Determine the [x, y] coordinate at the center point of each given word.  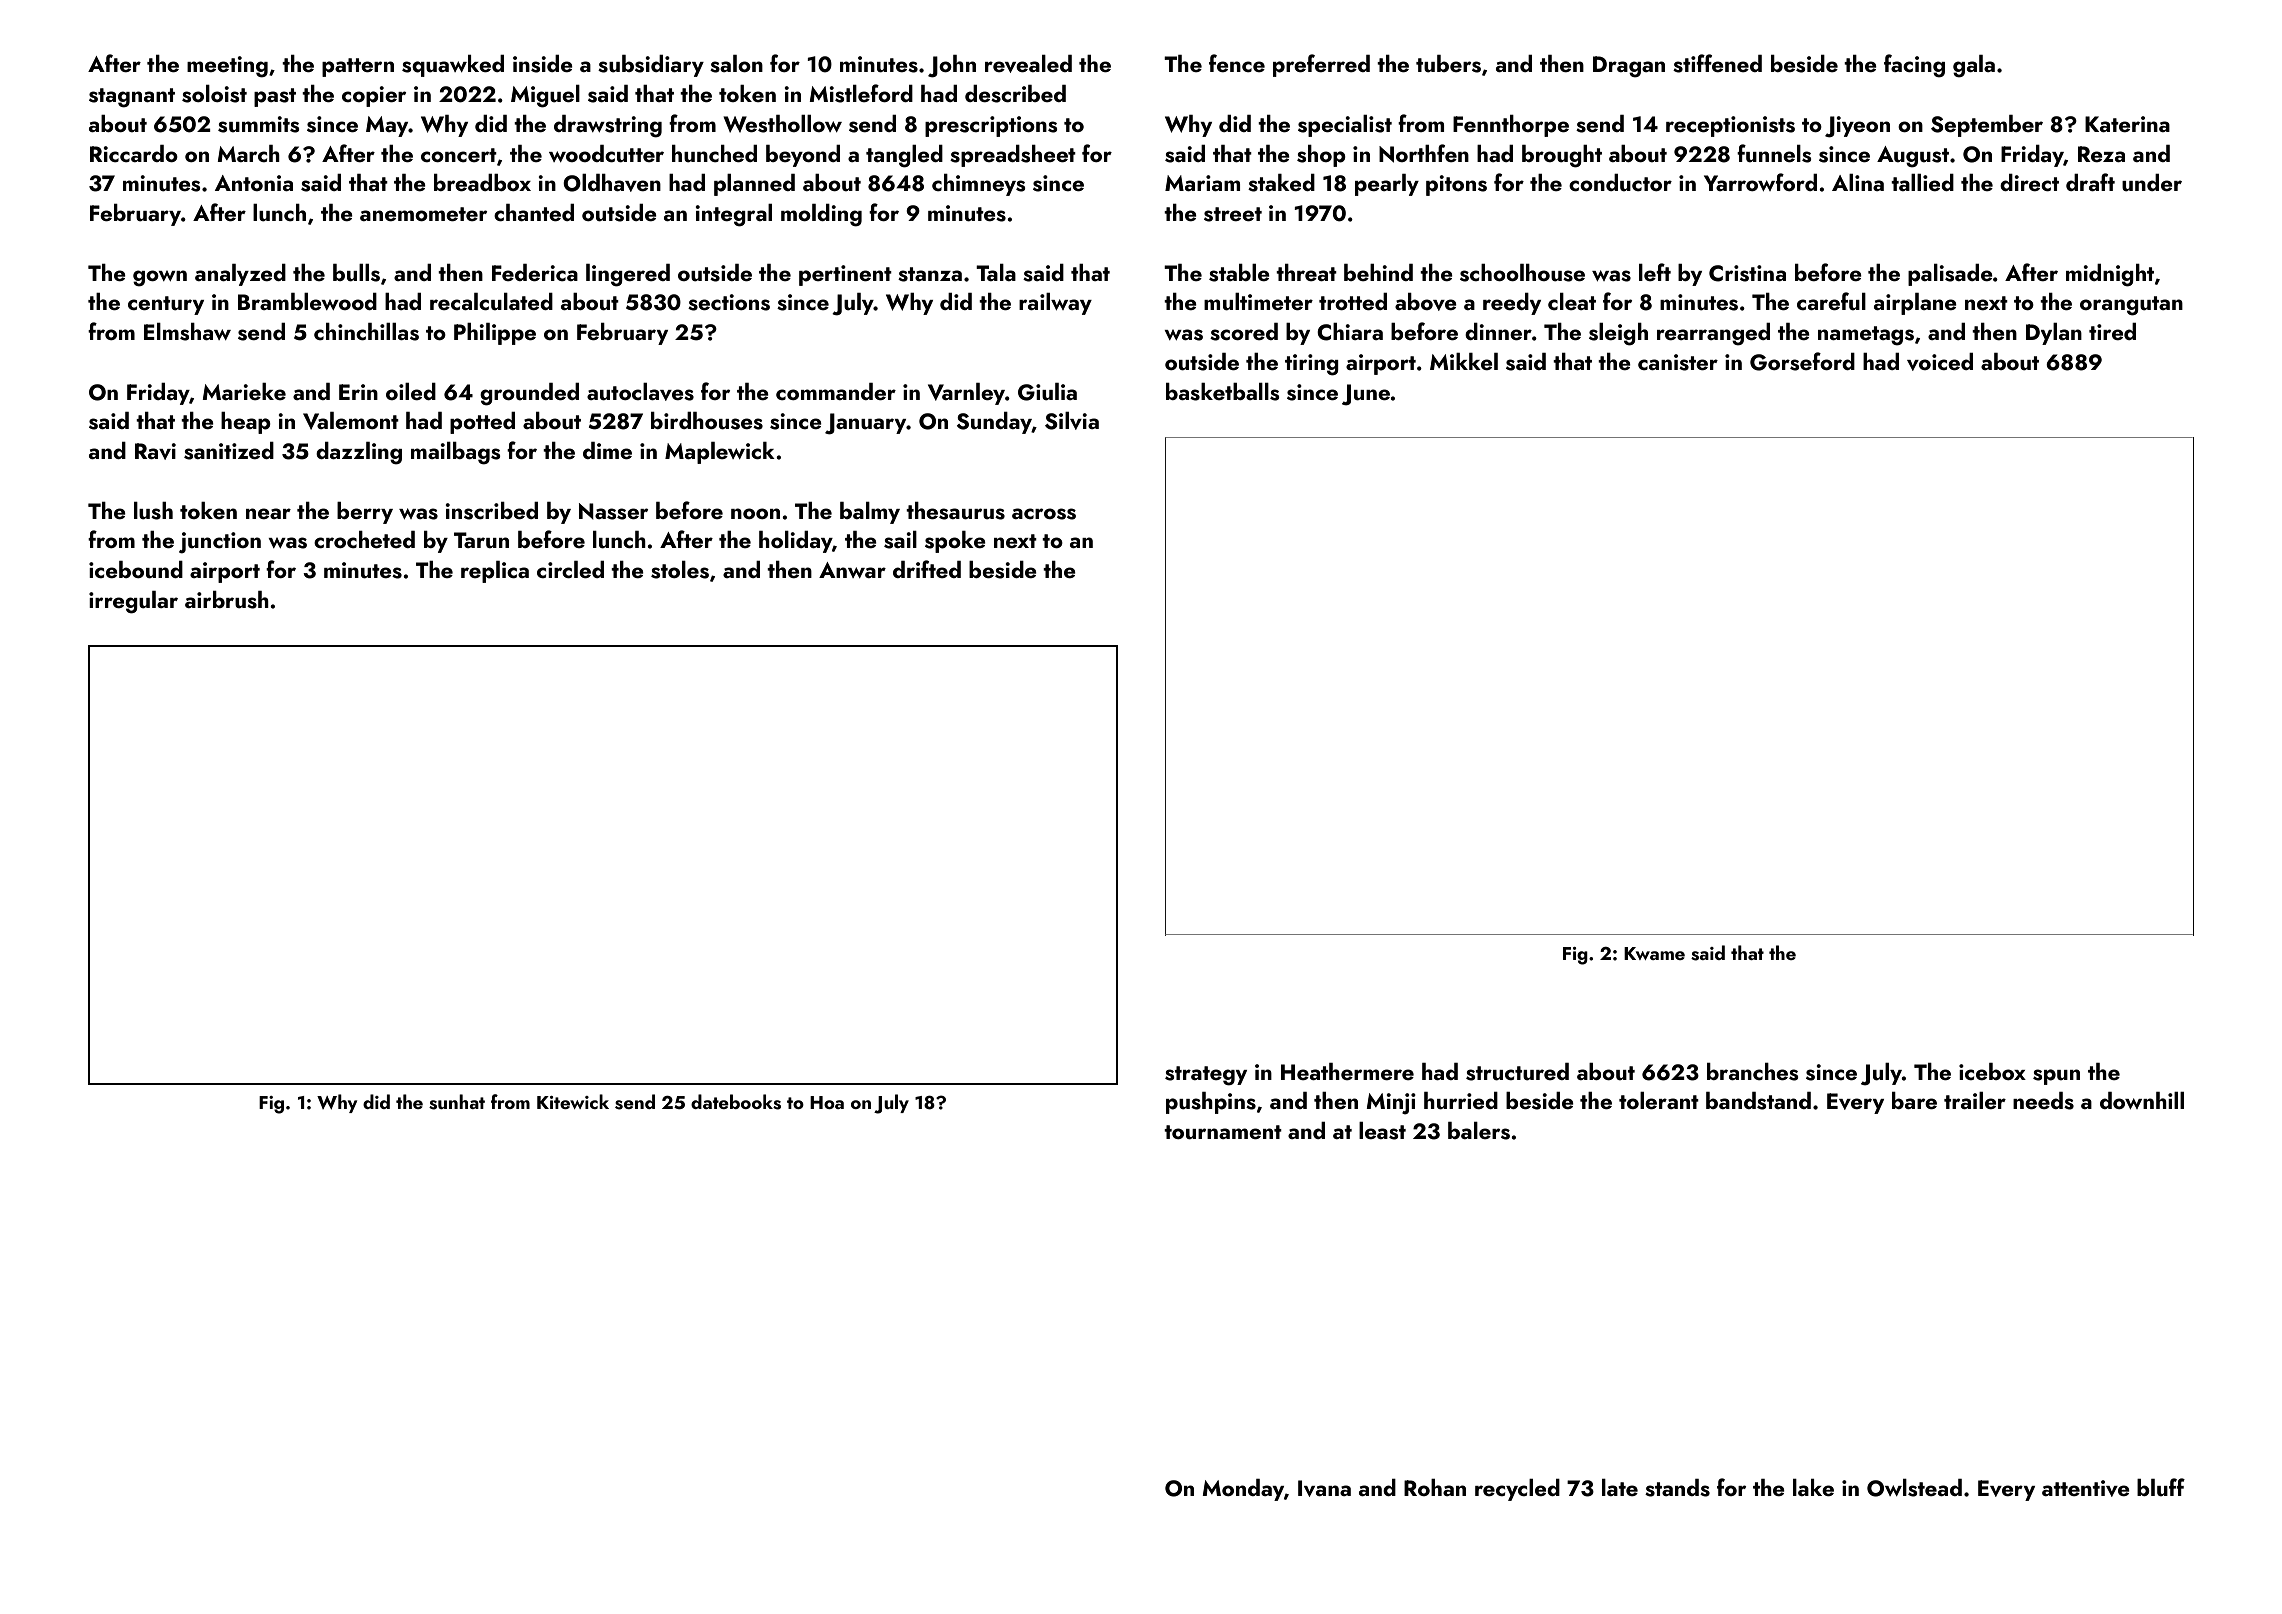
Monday [1243, 1490]
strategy [1206, 1076]
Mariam [1202, 183]
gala [1974, 66]
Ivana [1324, 1488]
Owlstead [1914, 1488]
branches [1753, 1072]
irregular [133, 602]
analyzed [240, 275]
